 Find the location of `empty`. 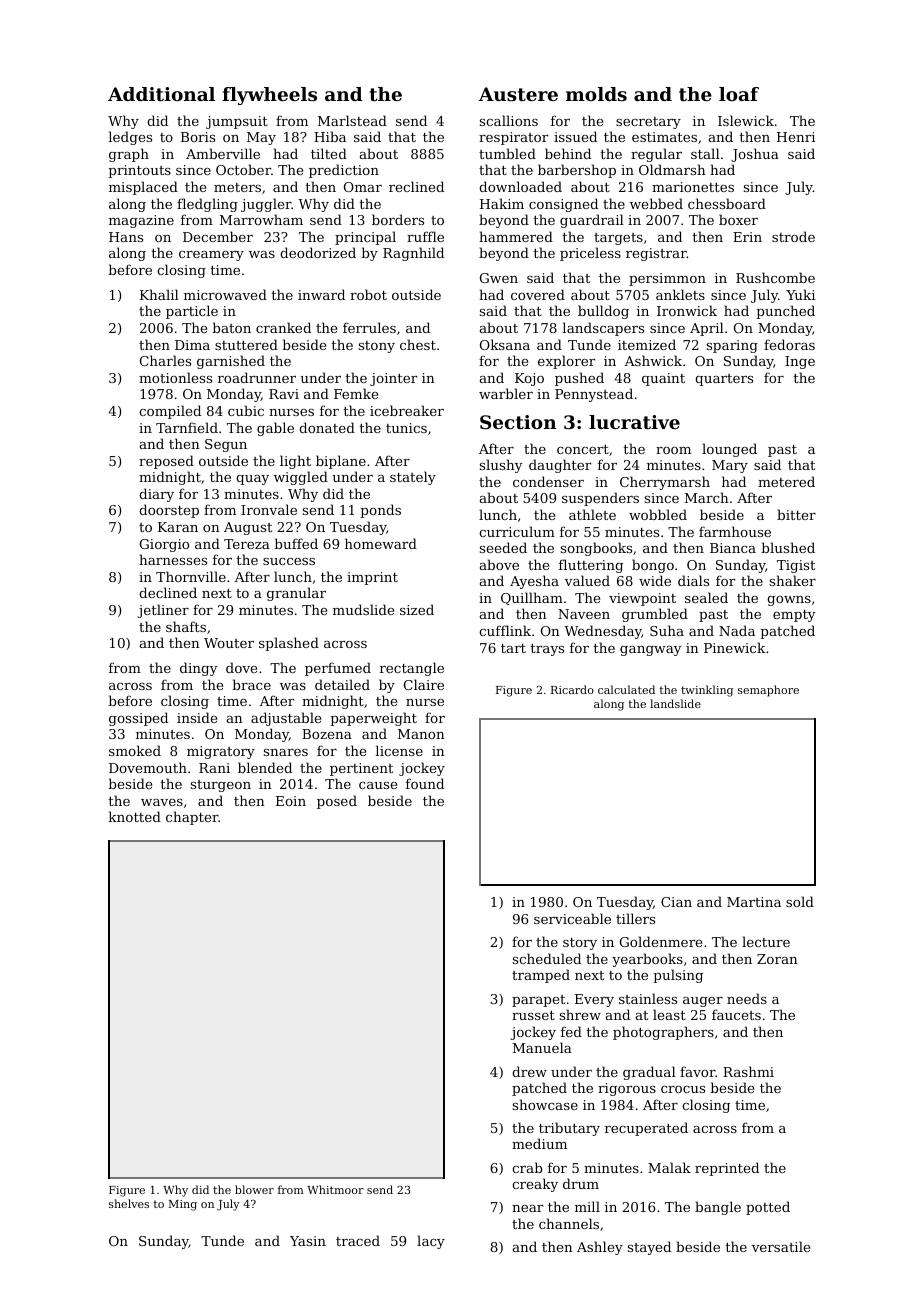

empty is located at coordinates (794, 616).
